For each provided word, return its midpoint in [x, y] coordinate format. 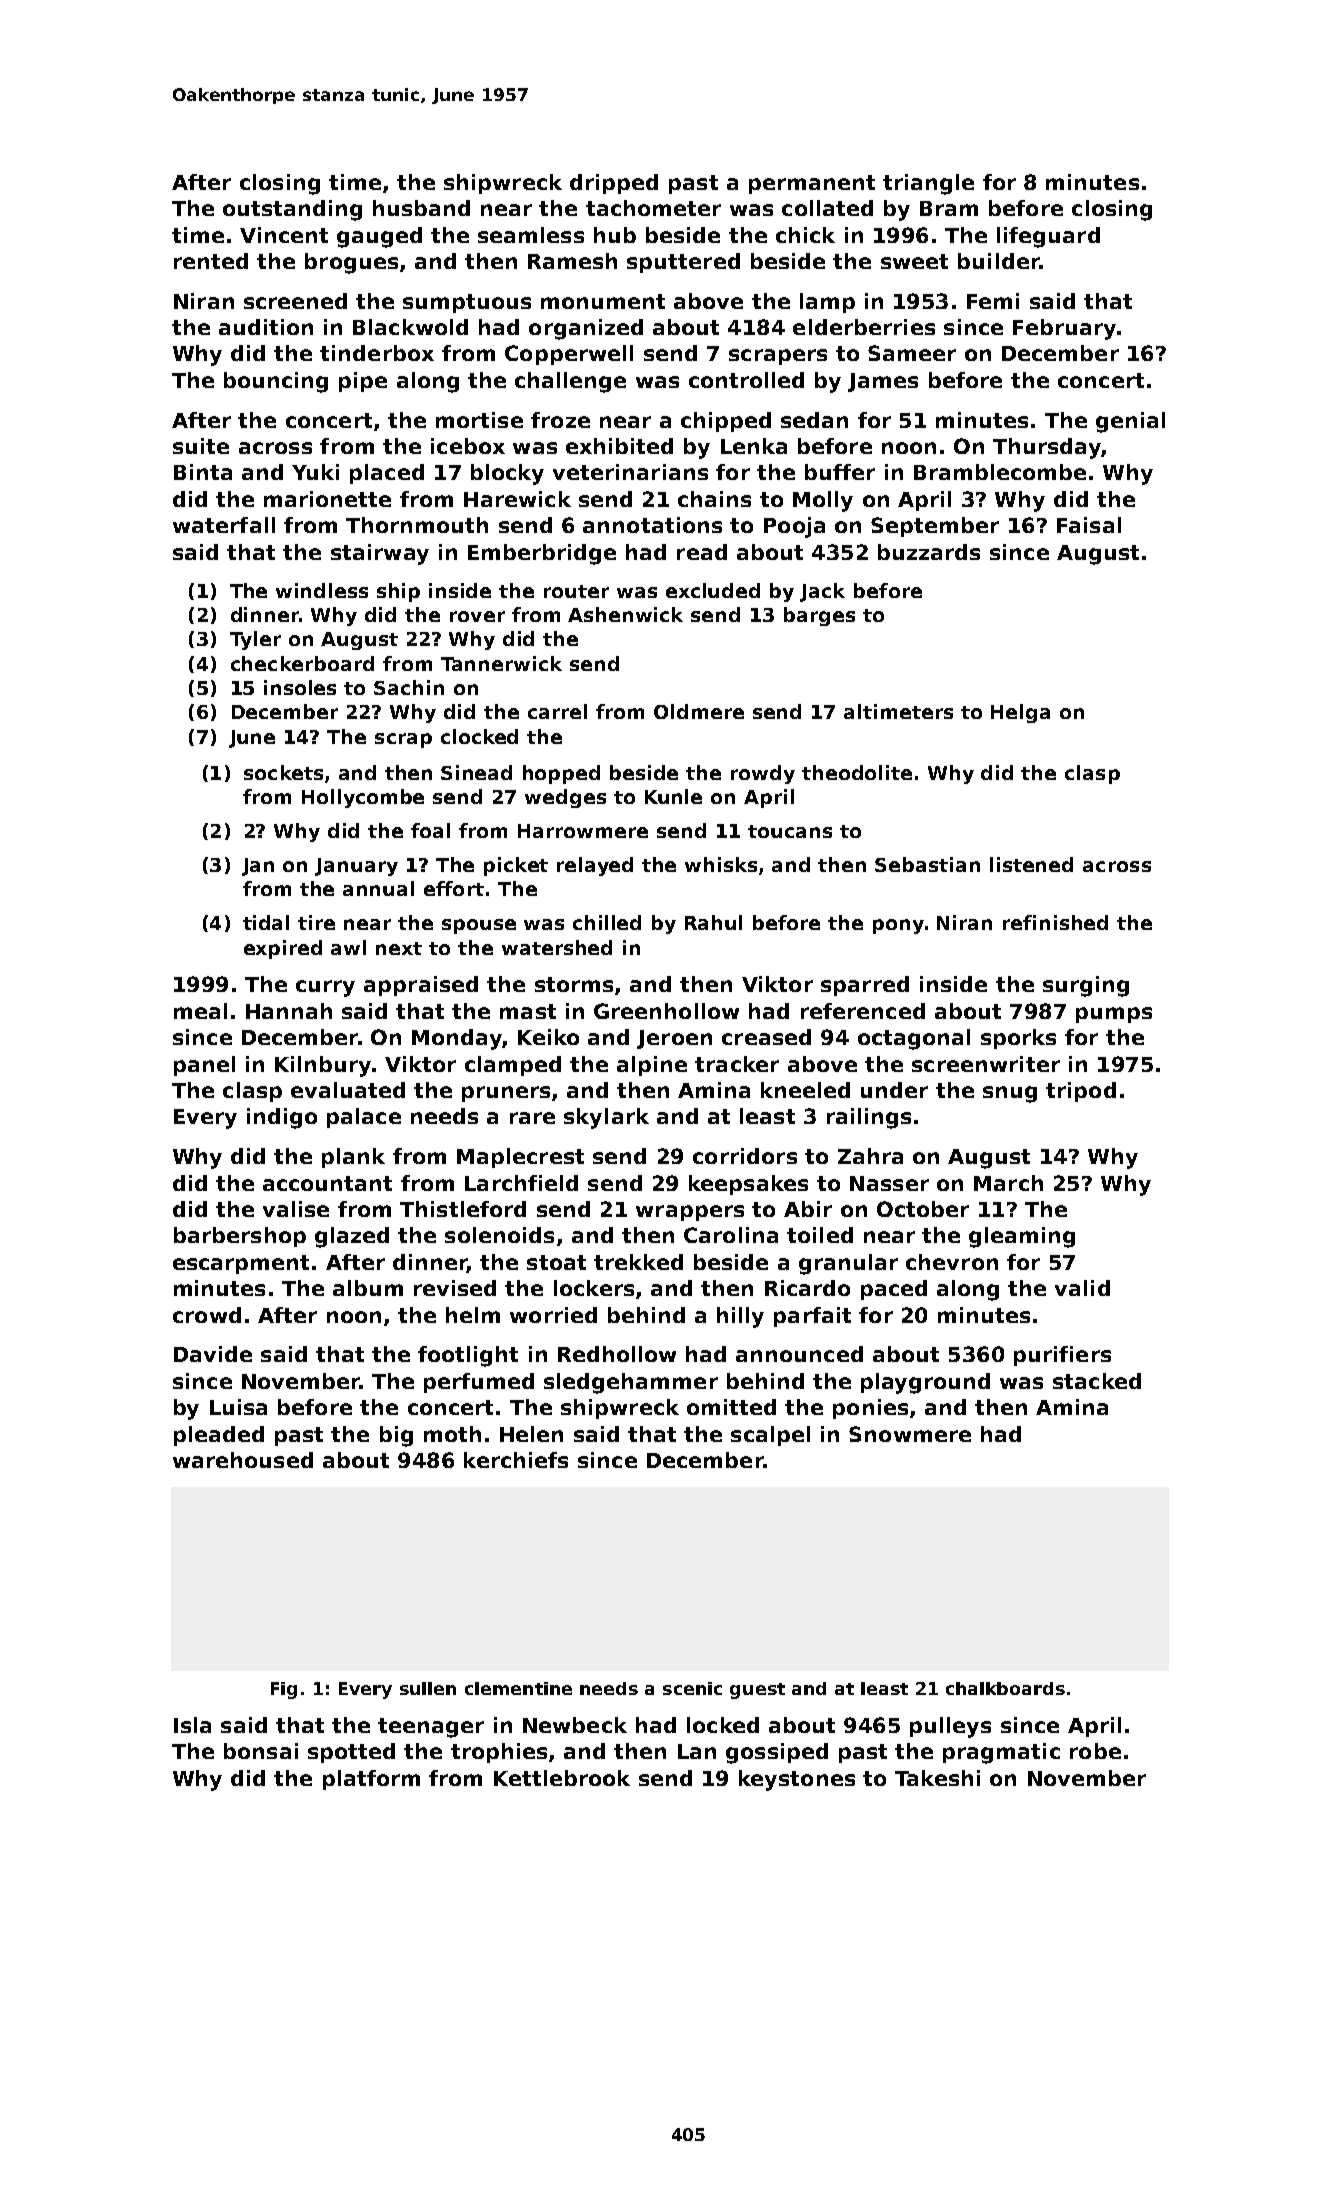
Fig [284, 1690]
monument [603, 301]
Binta [203, 472]
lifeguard [1048, 237]
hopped [561, 774]
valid [1082, 1288]
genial [1130, 422]
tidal [266, 922]
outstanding [292, 210]
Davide [213, 1354]
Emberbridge [542, 554]
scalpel [770, 1436]
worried [553, 1315]
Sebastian [927, 864]
